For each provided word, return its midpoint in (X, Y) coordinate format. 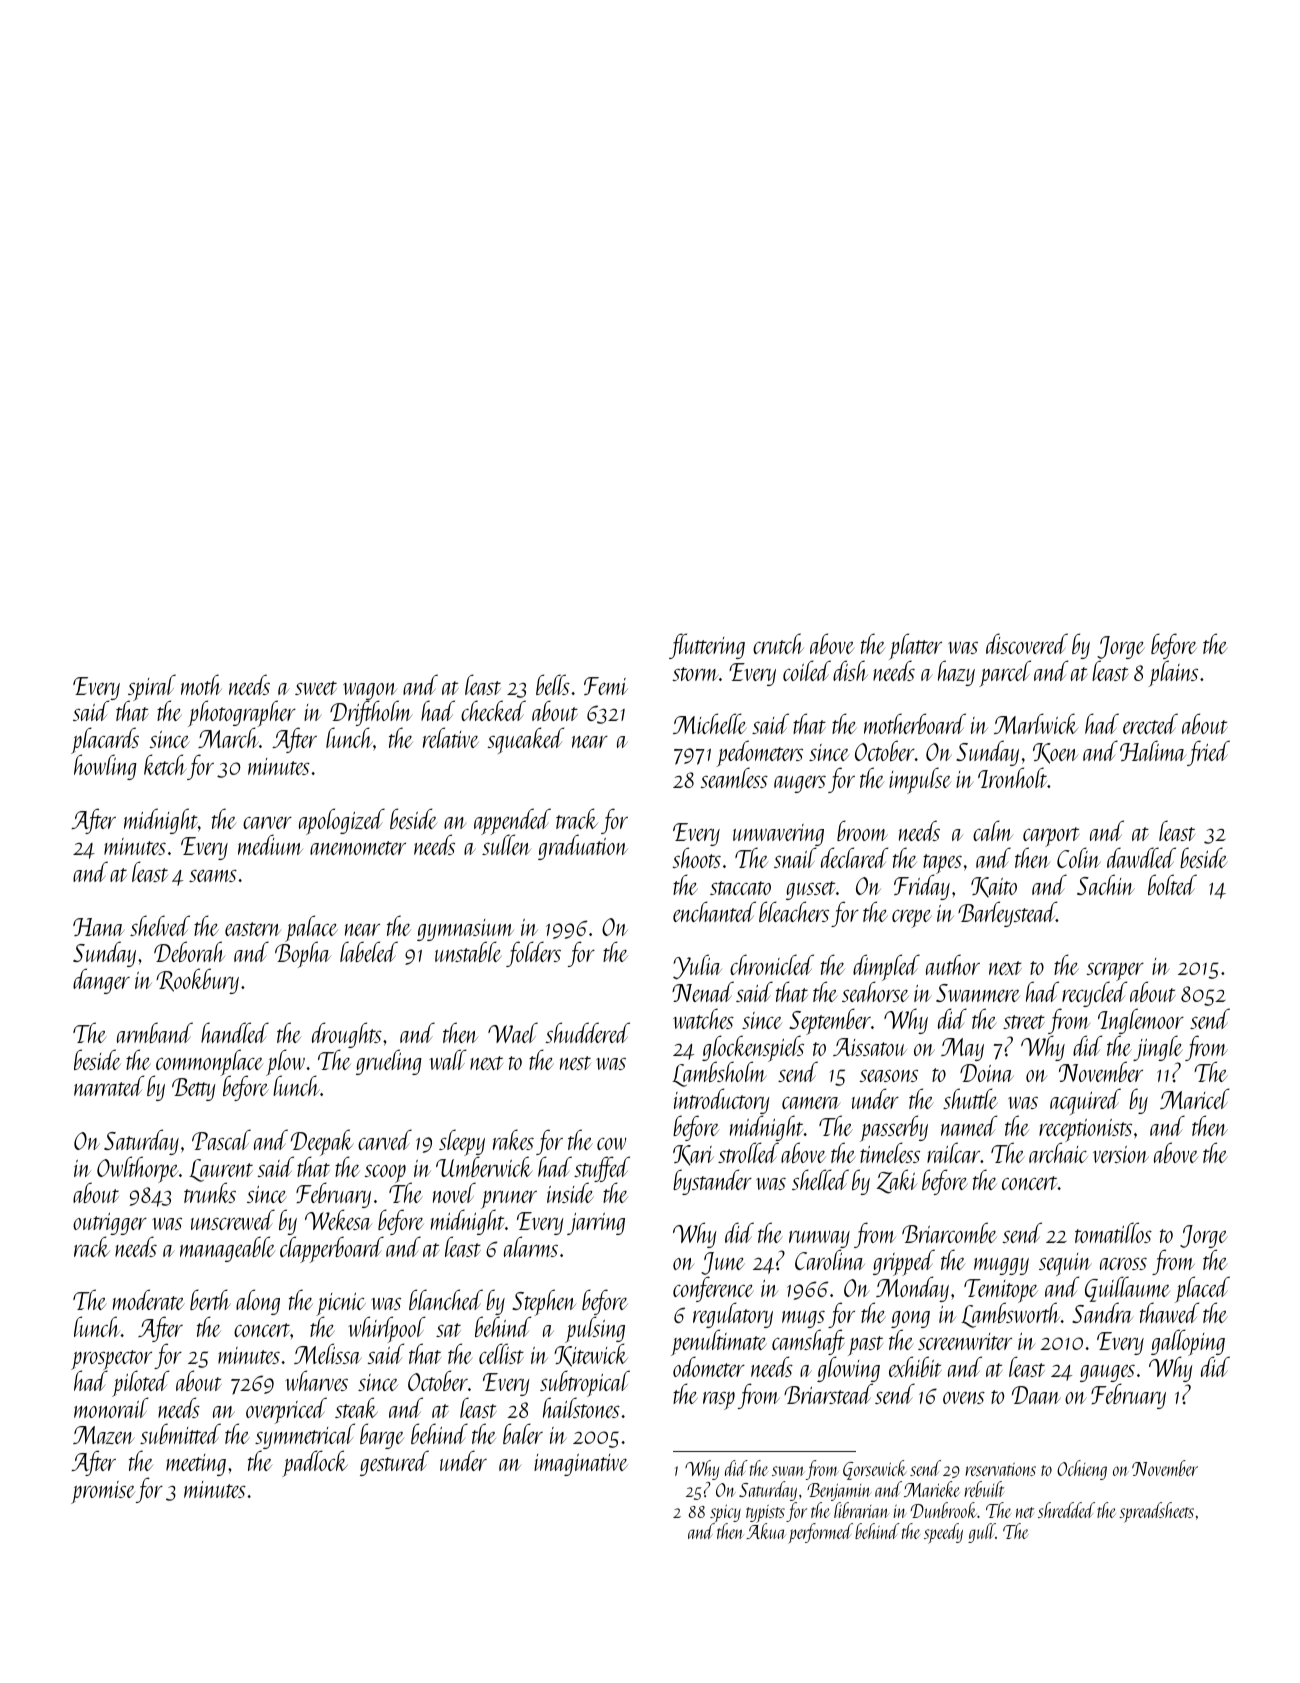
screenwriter (965, 1341)
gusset (811, 890)
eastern (253, 929)
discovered (1027, 643)
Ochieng (1082, 1470)
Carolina (830, 1259)
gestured (394, 1463)
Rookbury (197, 981)
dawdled (1141, 857)
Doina (987, 1073)
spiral (152, 687)
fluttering (707, 646)
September (830, 1022)
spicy (725, 1514)
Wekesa (338, 1220)
